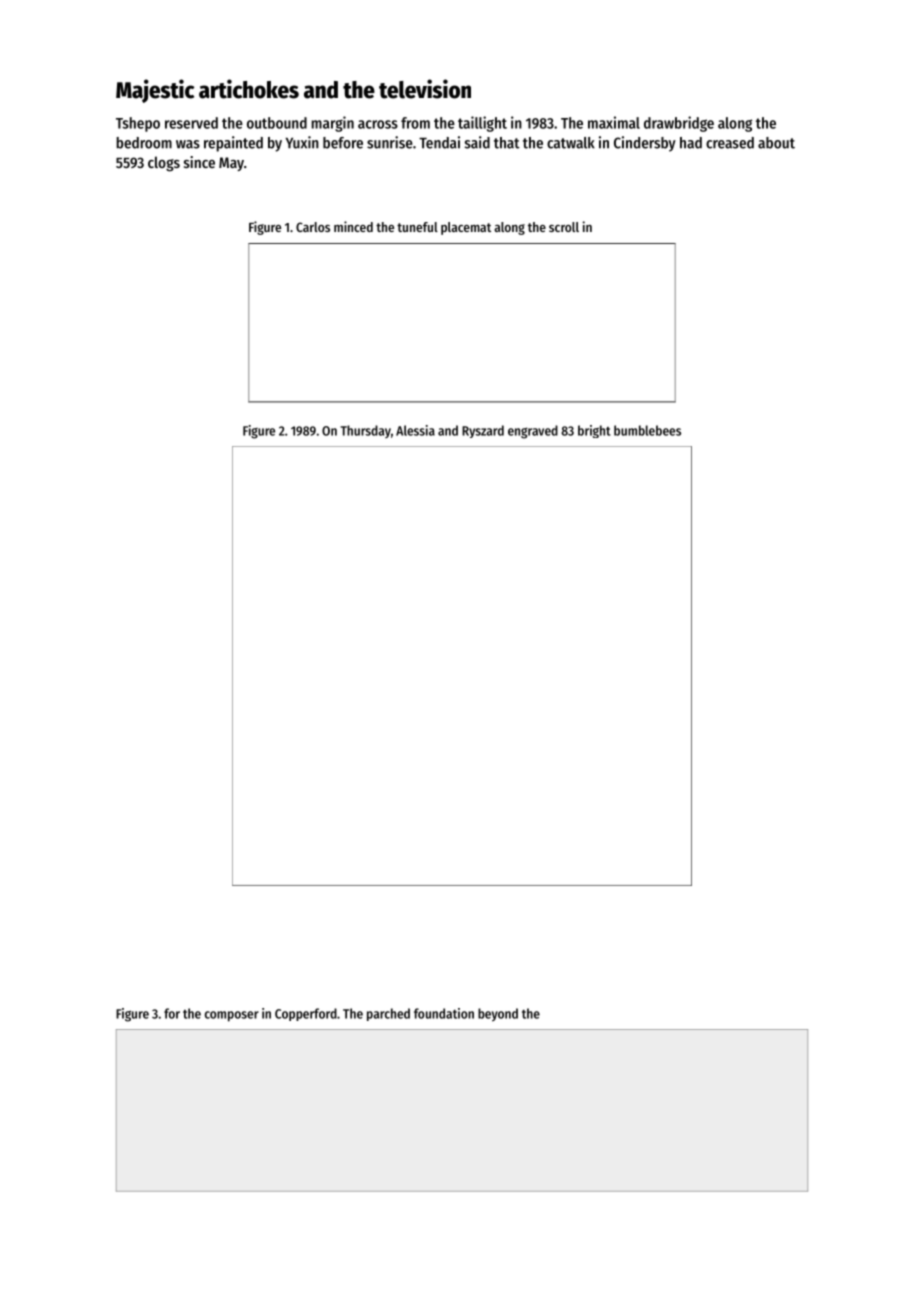  I want to click on beyond, so click(498, 1015).
